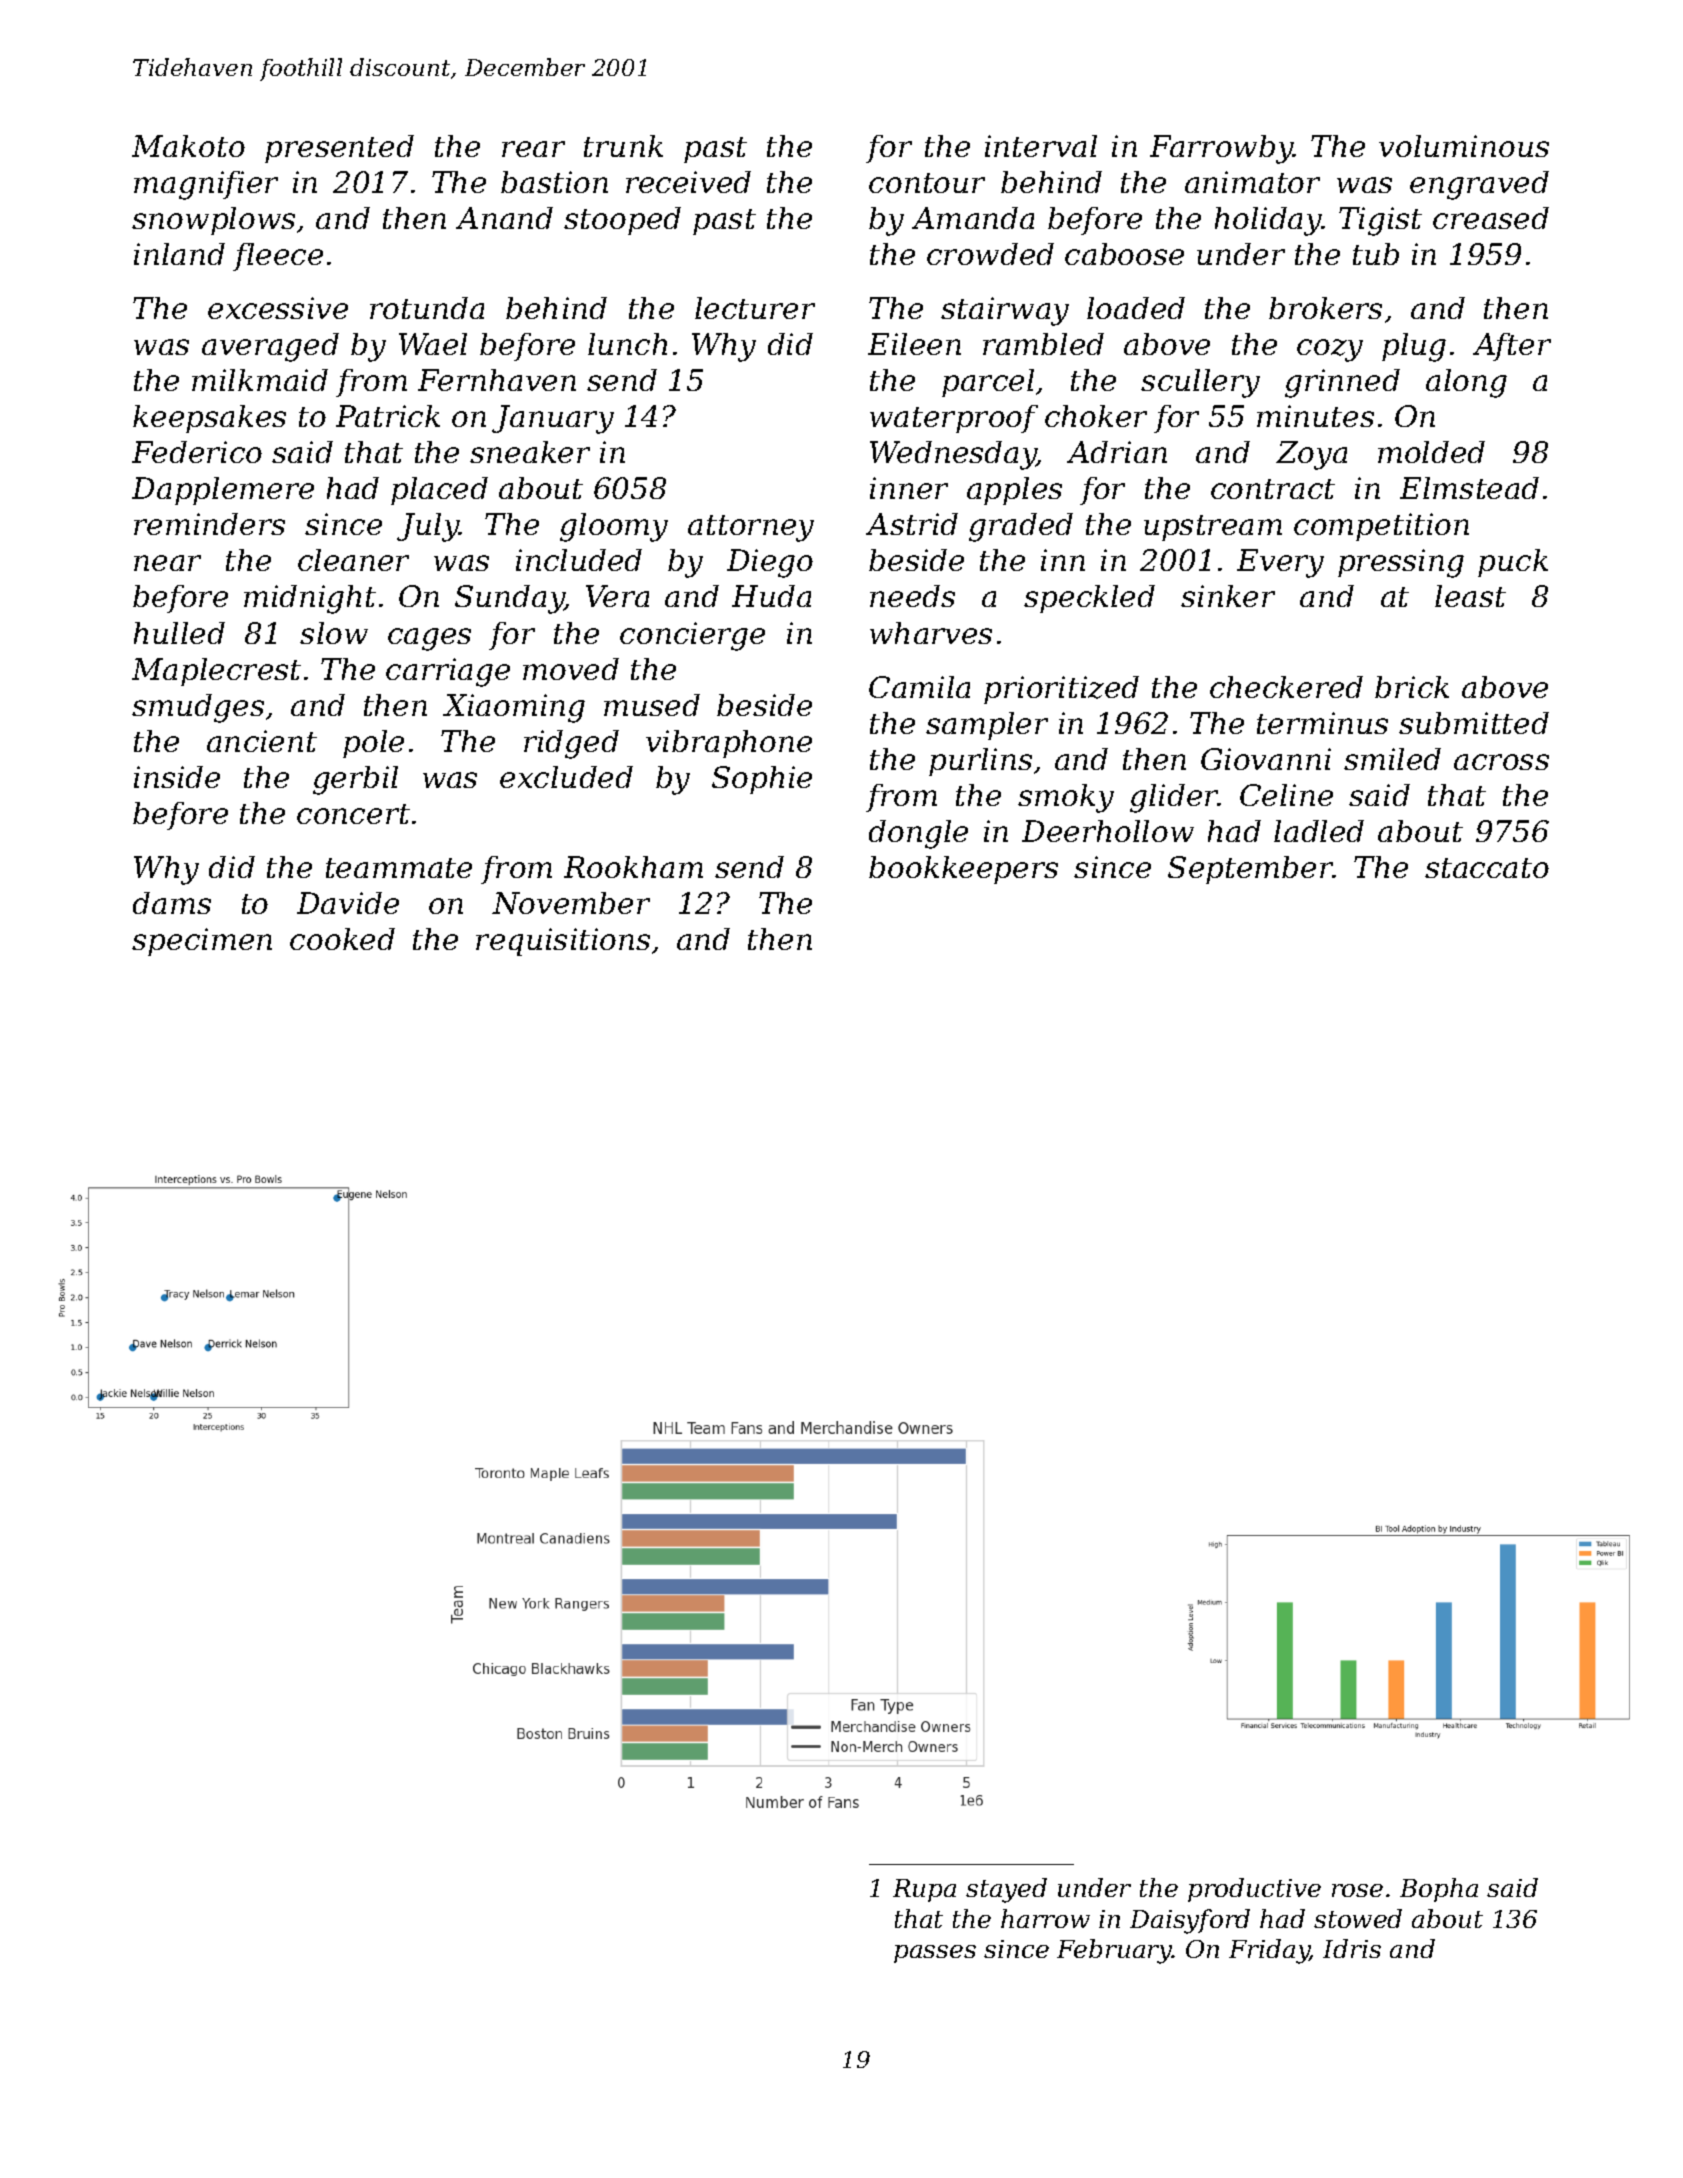 The height and width of the screenshot is (2178, 1683). I want to click on voluminous, so click(1464, 146).
